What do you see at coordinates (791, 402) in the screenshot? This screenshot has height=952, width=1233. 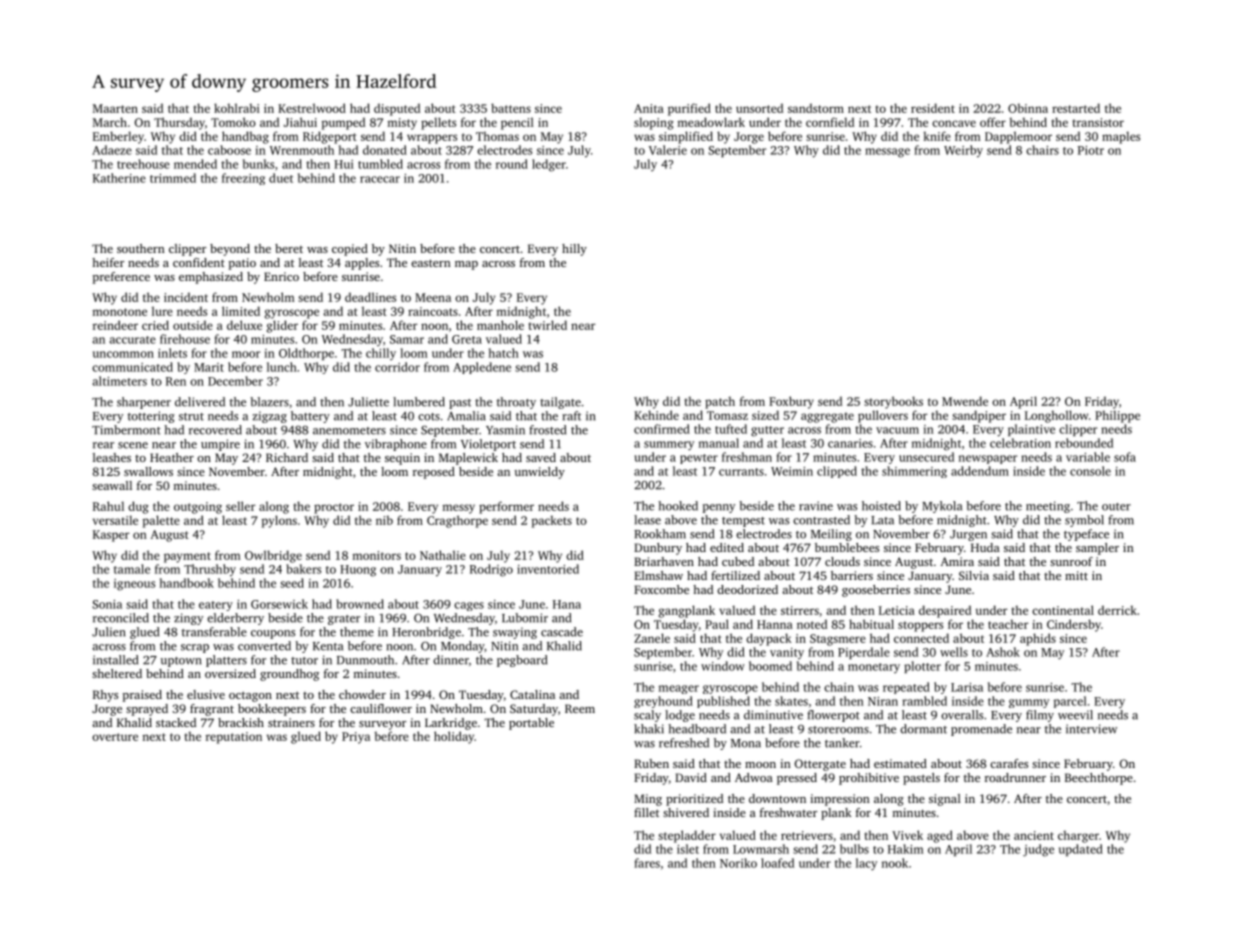 I see `Foxbury` at bounding box center [791, 402].
